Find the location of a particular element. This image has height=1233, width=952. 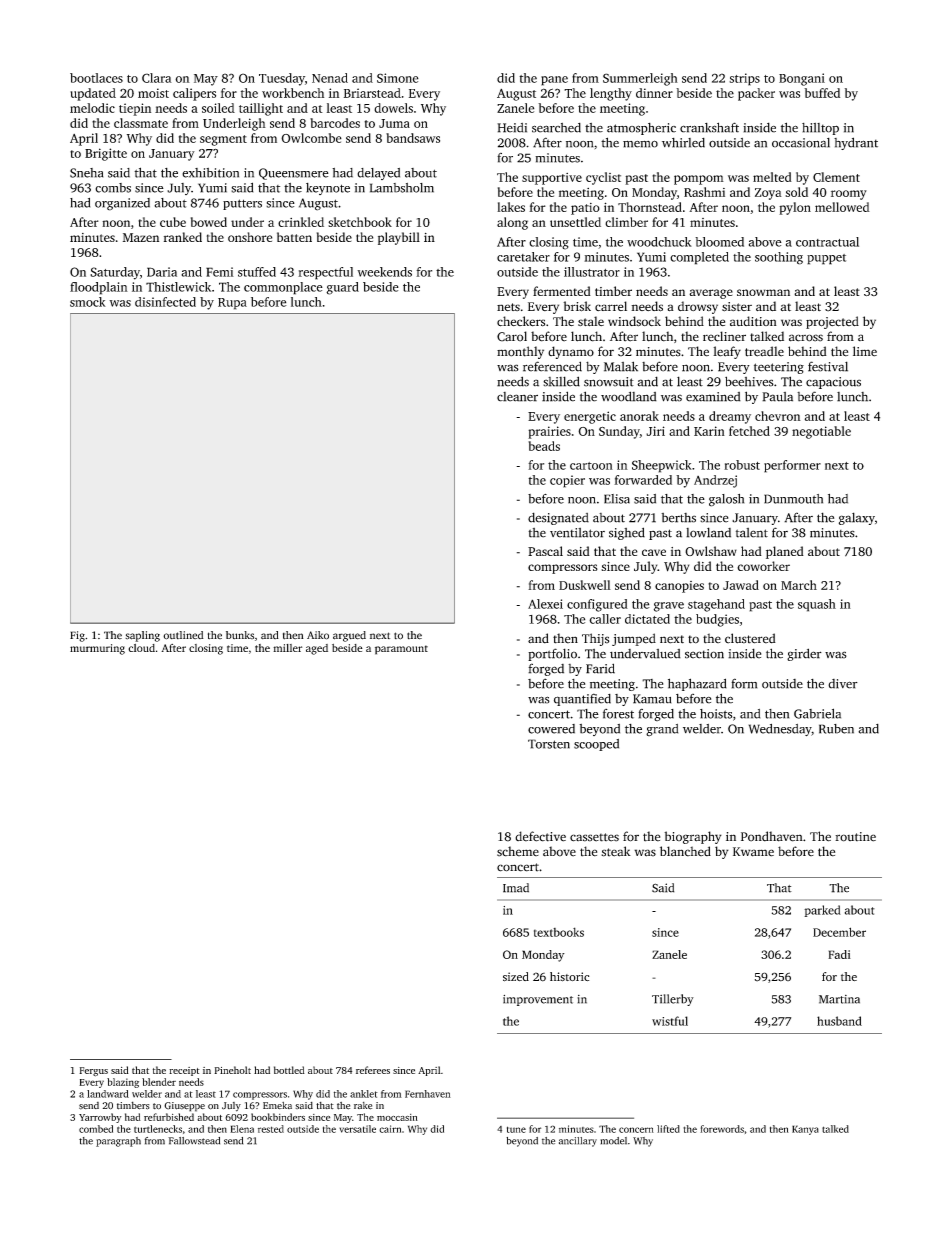

aged is located at coordinates (317, 649).
